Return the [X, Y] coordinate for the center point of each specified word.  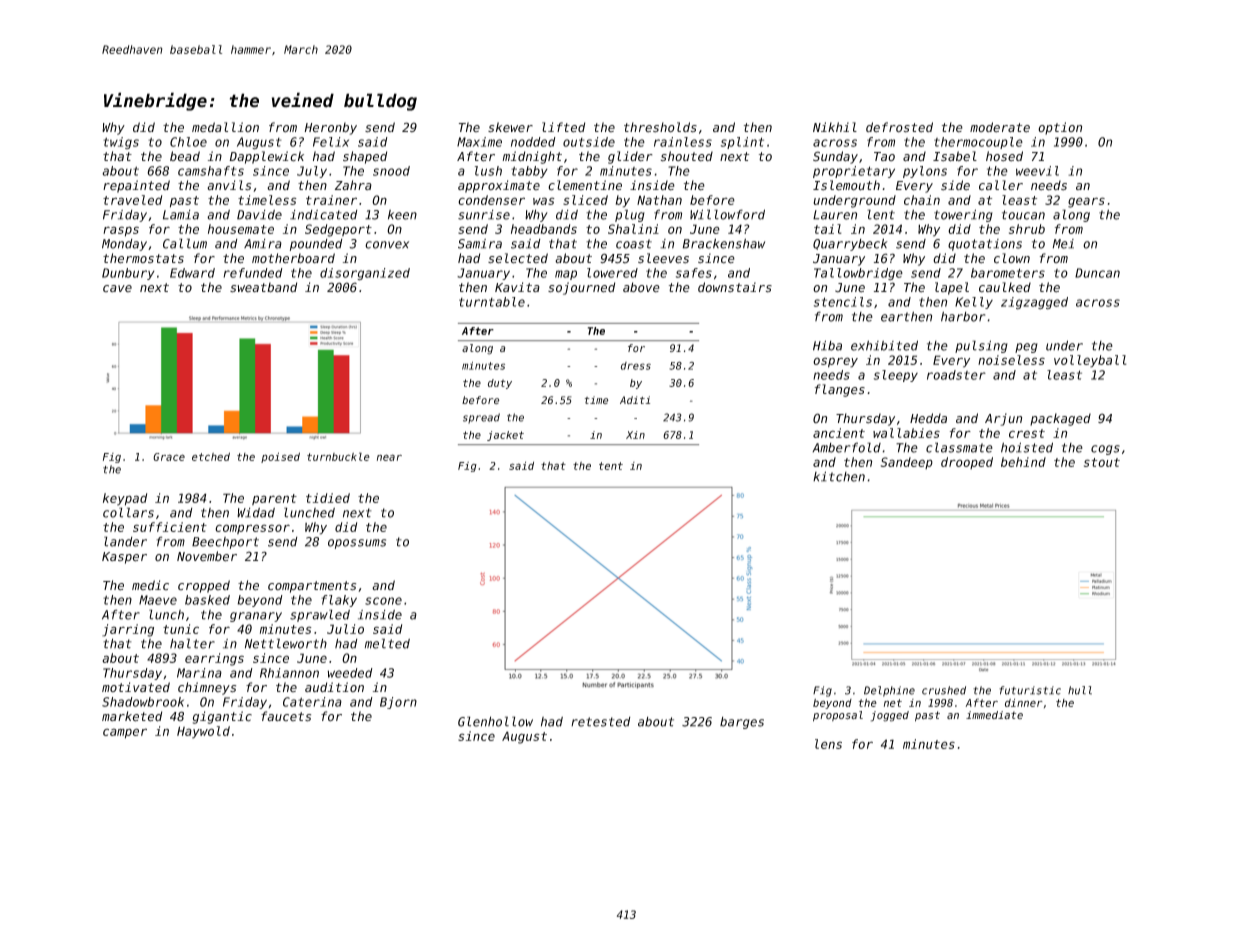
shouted [687, 156]
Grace [169, 457]
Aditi [635, 400]
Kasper [124, 558]
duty [500, 384]
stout [1102, 462]
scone [383, 601]
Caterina [312, 702]
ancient [839, 433]
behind [1023, 462]
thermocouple [978, 143]
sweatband [263, 287]
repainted [136, 186]
